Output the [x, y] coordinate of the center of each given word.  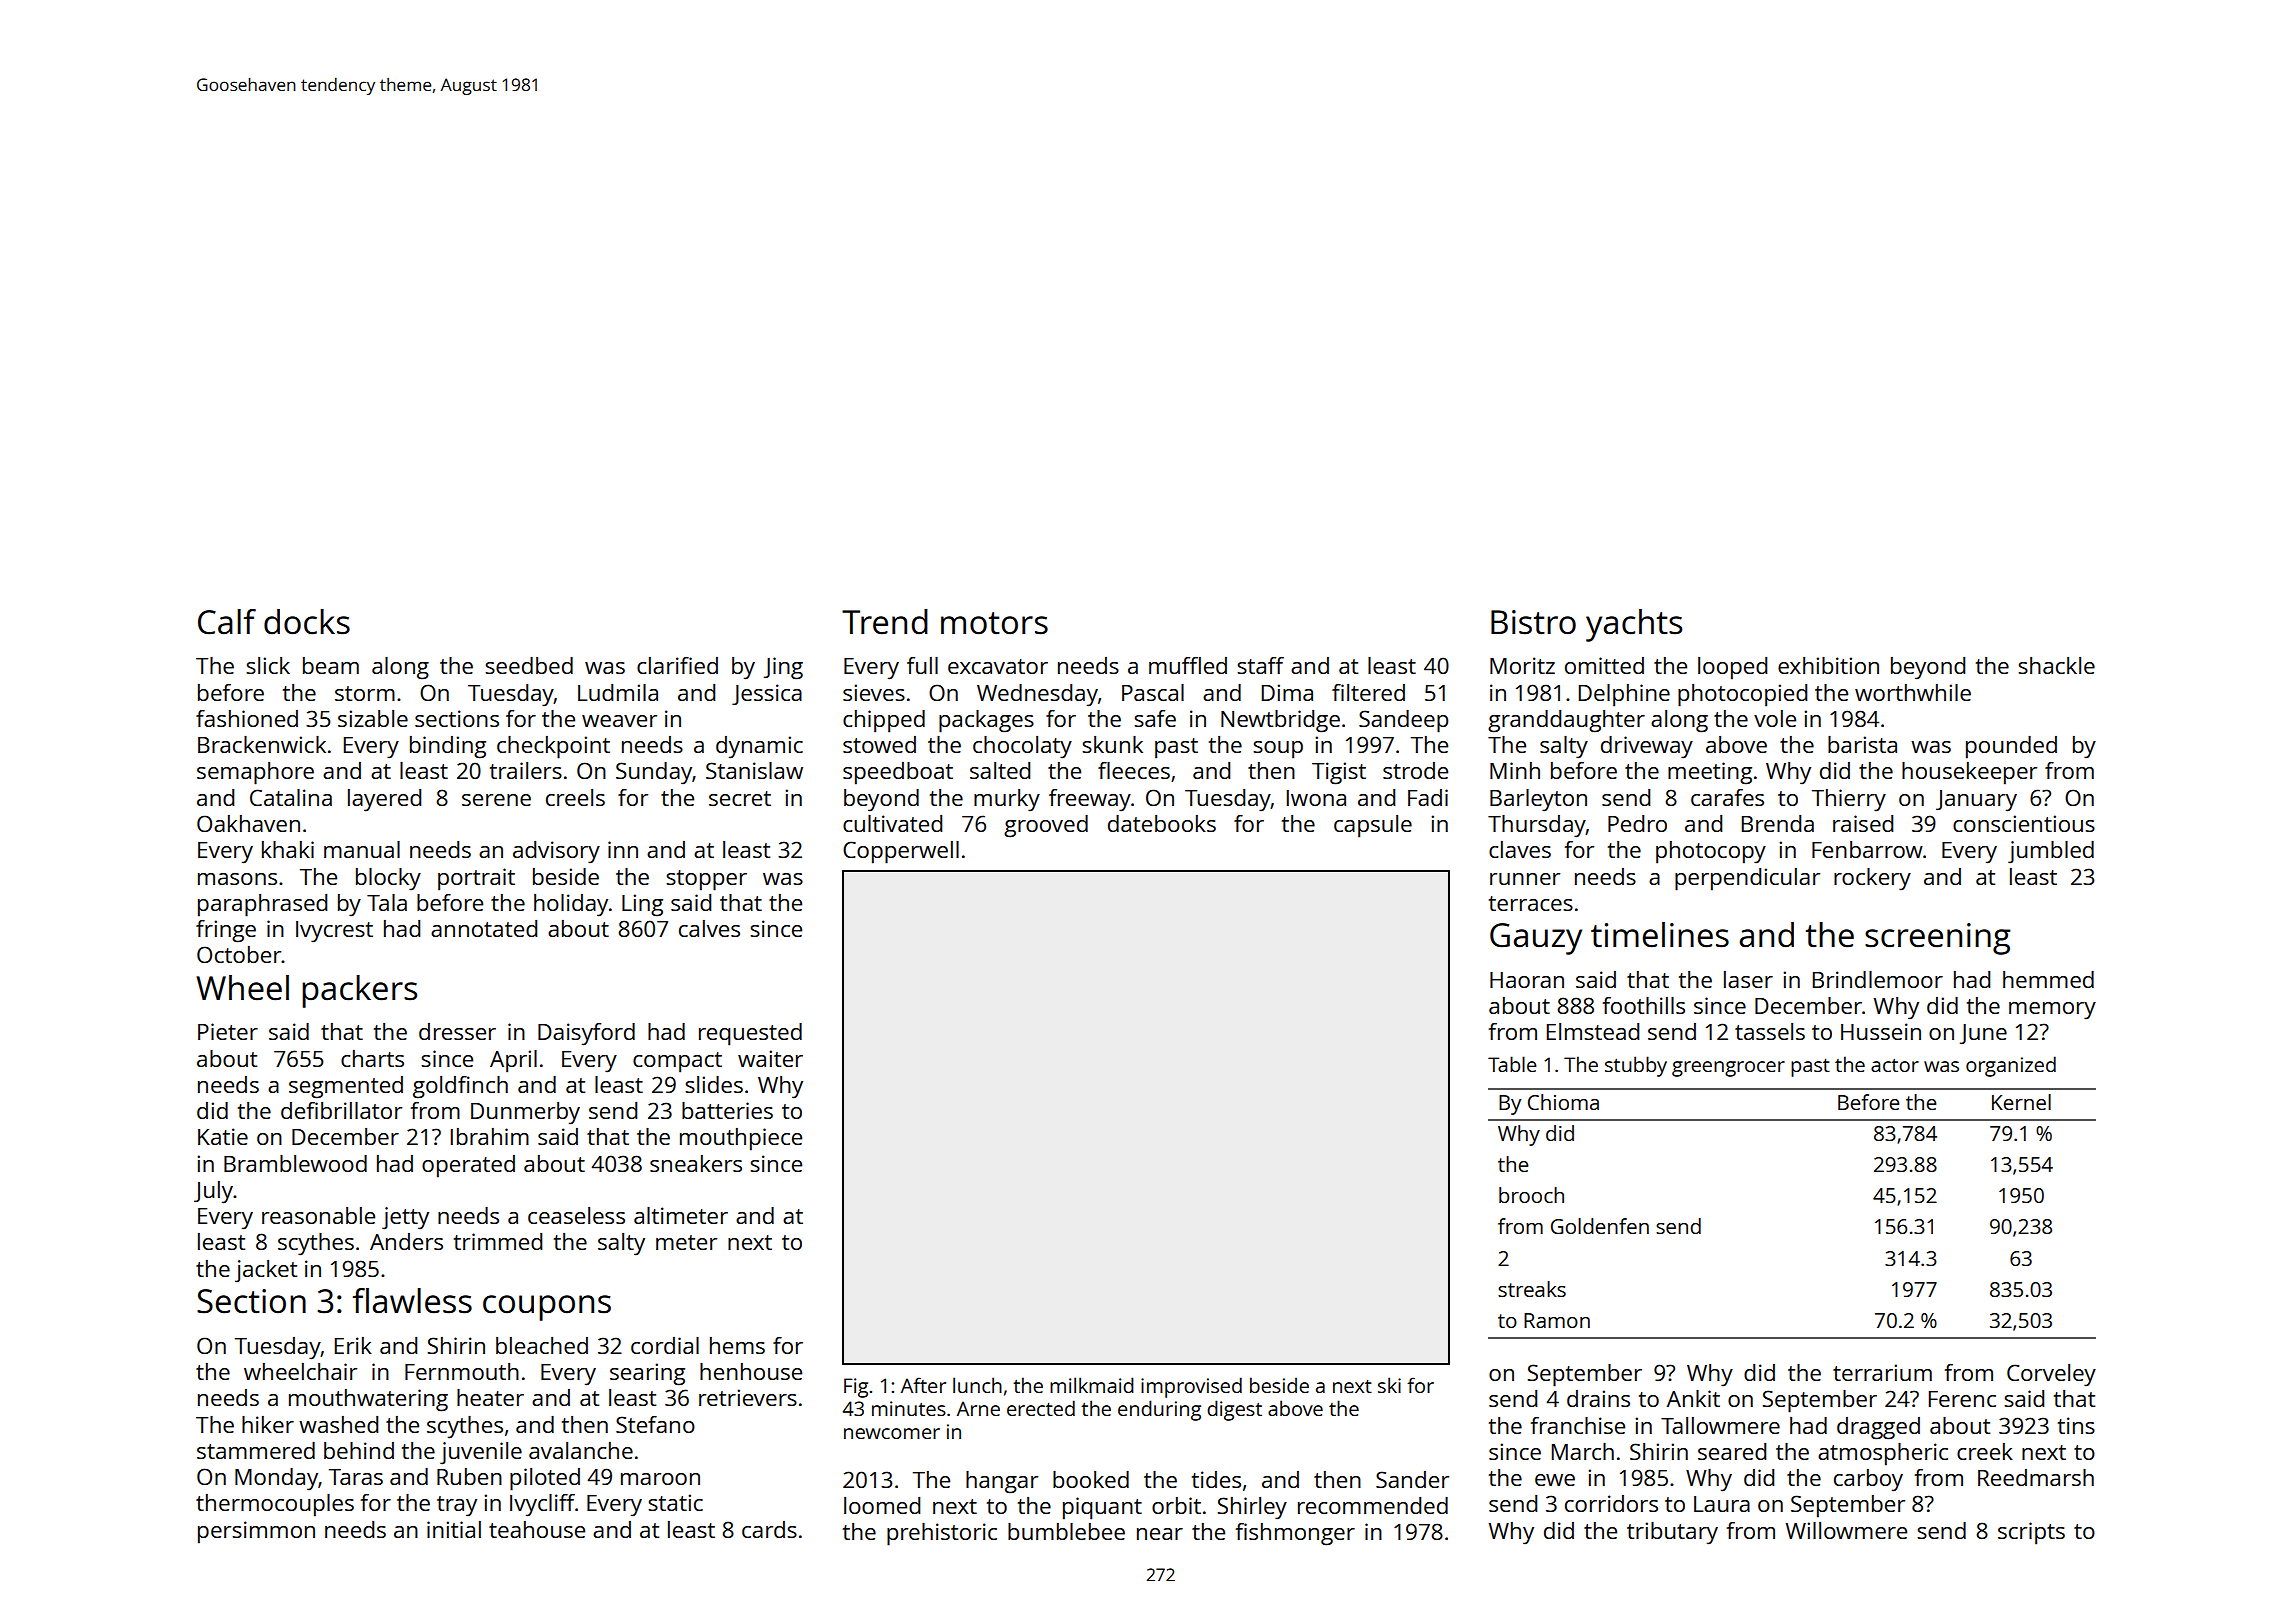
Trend [885, 622]
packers [359, 991]
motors [994, 623]
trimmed [498, 1241]
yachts [1634, 625]
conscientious [2024, 823]
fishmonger [1295, 1534]
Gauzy [1536, 939]
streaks [1532, 1289]
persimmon [256, 1532]
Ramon [1557, 1320]
